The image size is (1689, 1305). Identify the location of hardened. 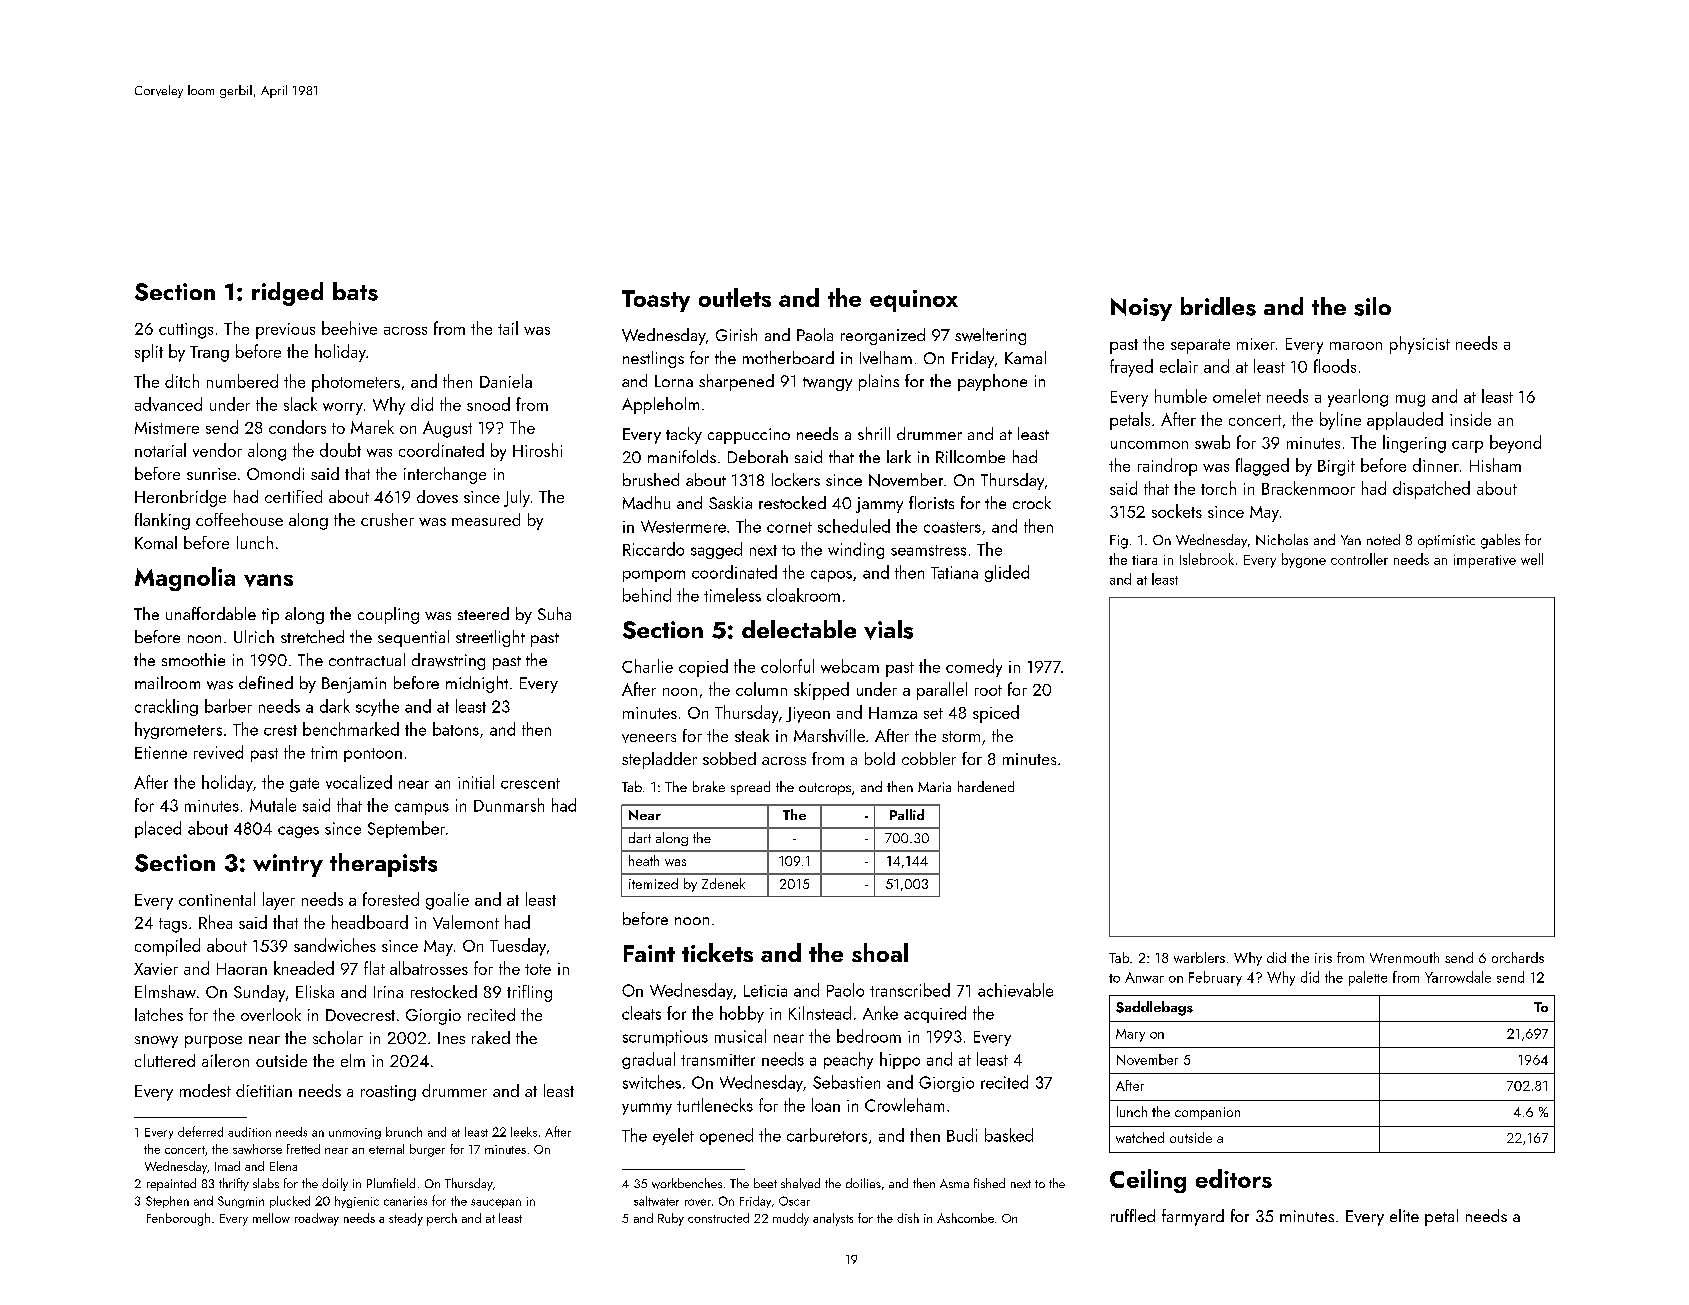
(986, 786).
